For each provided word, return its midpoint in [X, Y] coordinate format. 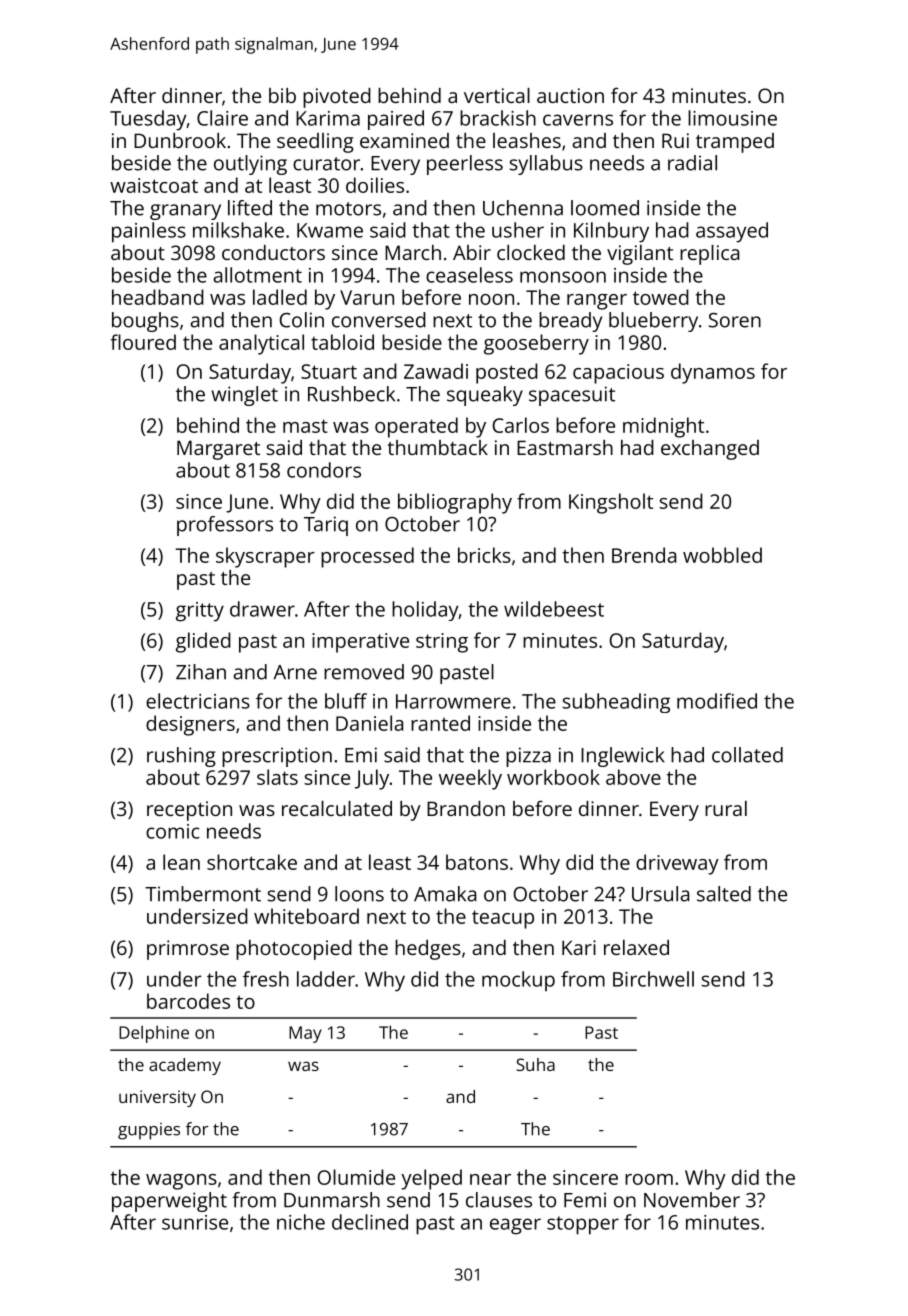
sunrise [195, 1222]
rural [726, 808]
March [413, 252]
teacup [503, 919]
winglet [245, 396]
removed [364, 672]
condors [324, 470]
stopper [583, 1225]
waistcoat [154, 185]
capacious [618, 374]
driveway [677, 864]
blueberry [653, 322]
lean [181, 862]
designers [190, 725]
